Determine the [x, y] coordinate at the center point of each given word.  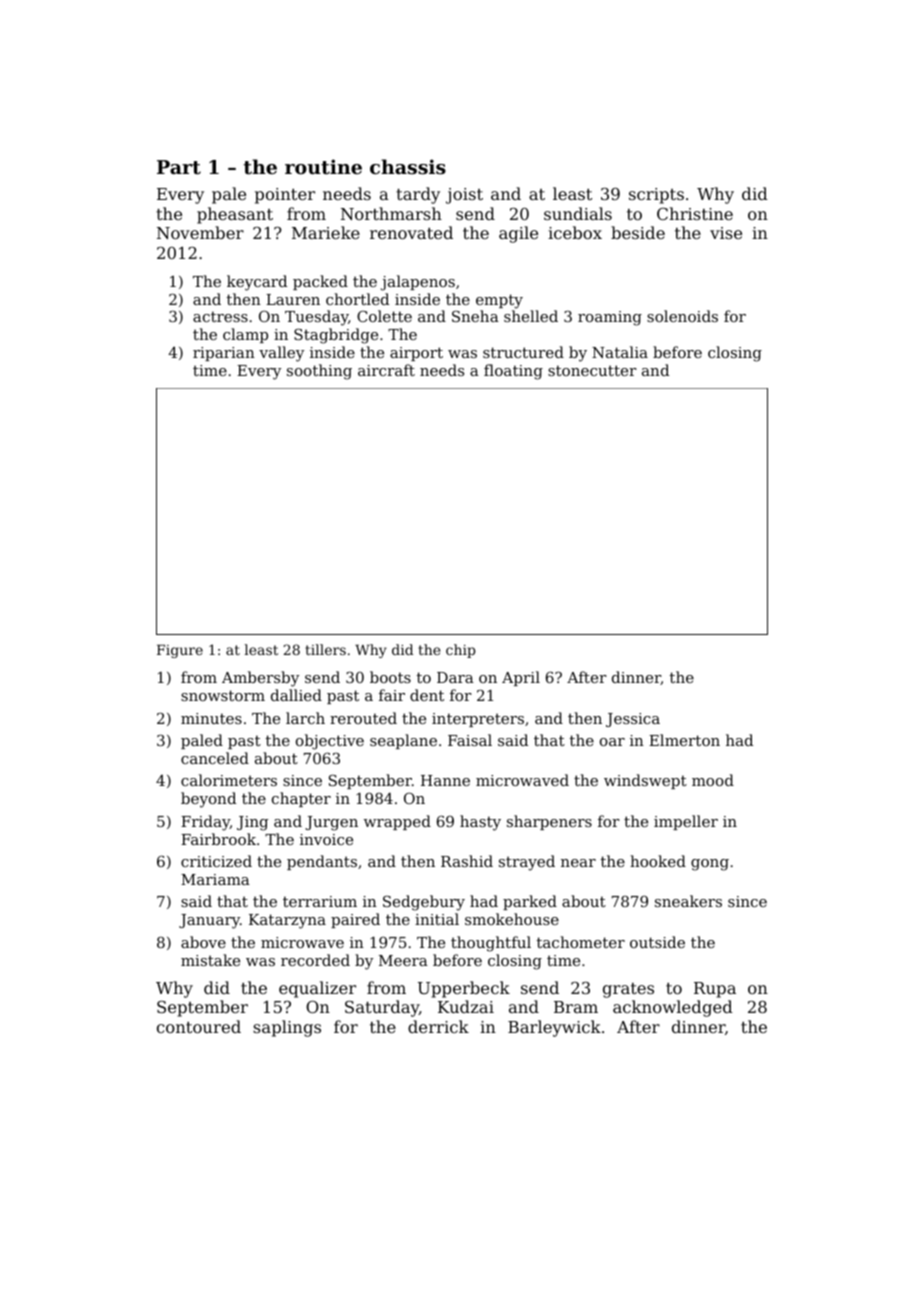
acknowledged [673, 1008]
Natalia [620, 352]
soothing [319, 372]
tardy [418, 195]
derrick [438, 1026]
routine [323, 167]
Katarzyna [287, 921]
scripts [656, 196]
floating [513, 372]
